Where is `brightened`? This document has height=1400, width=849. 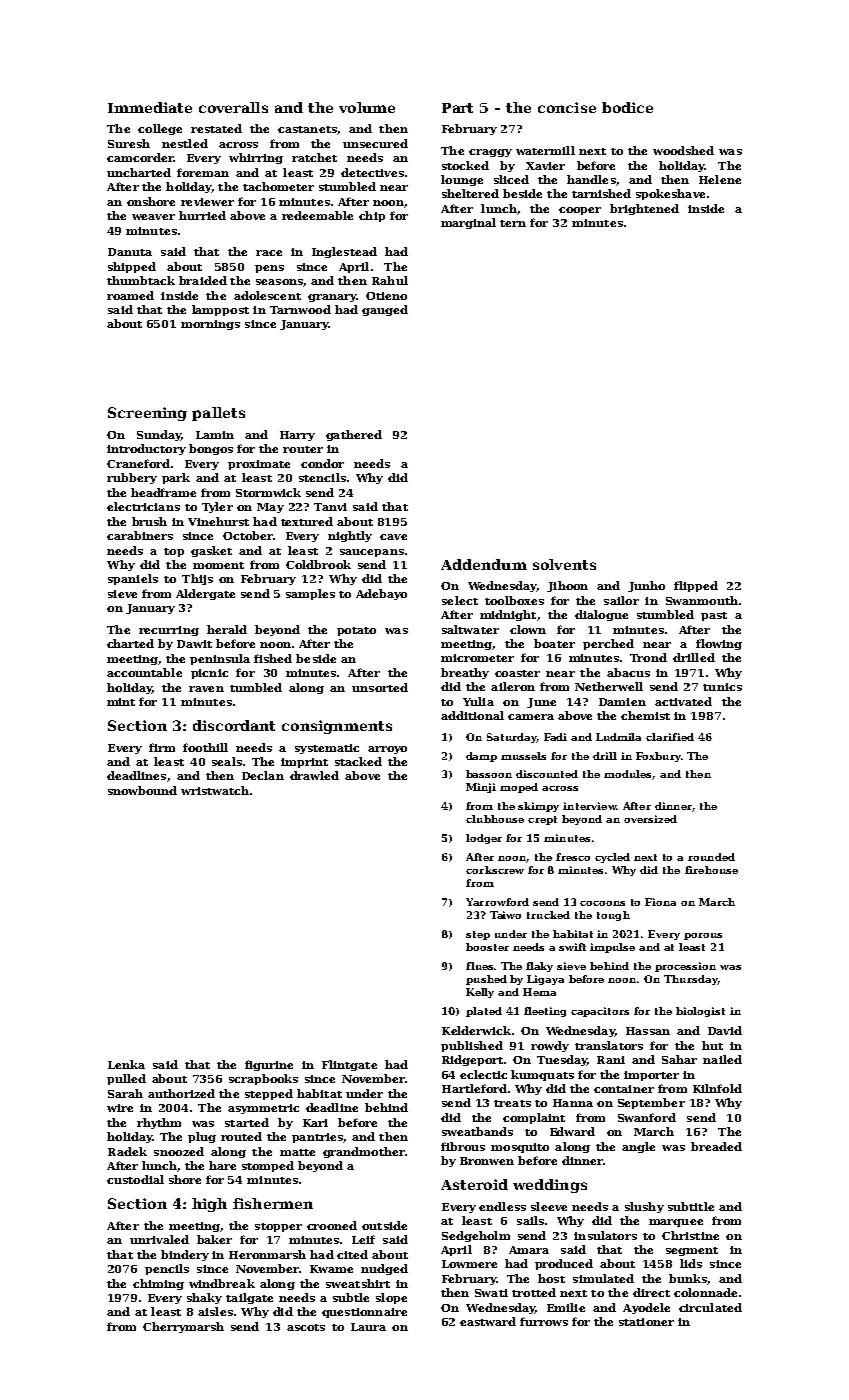
brightened is located at coordinates (644, 209).
